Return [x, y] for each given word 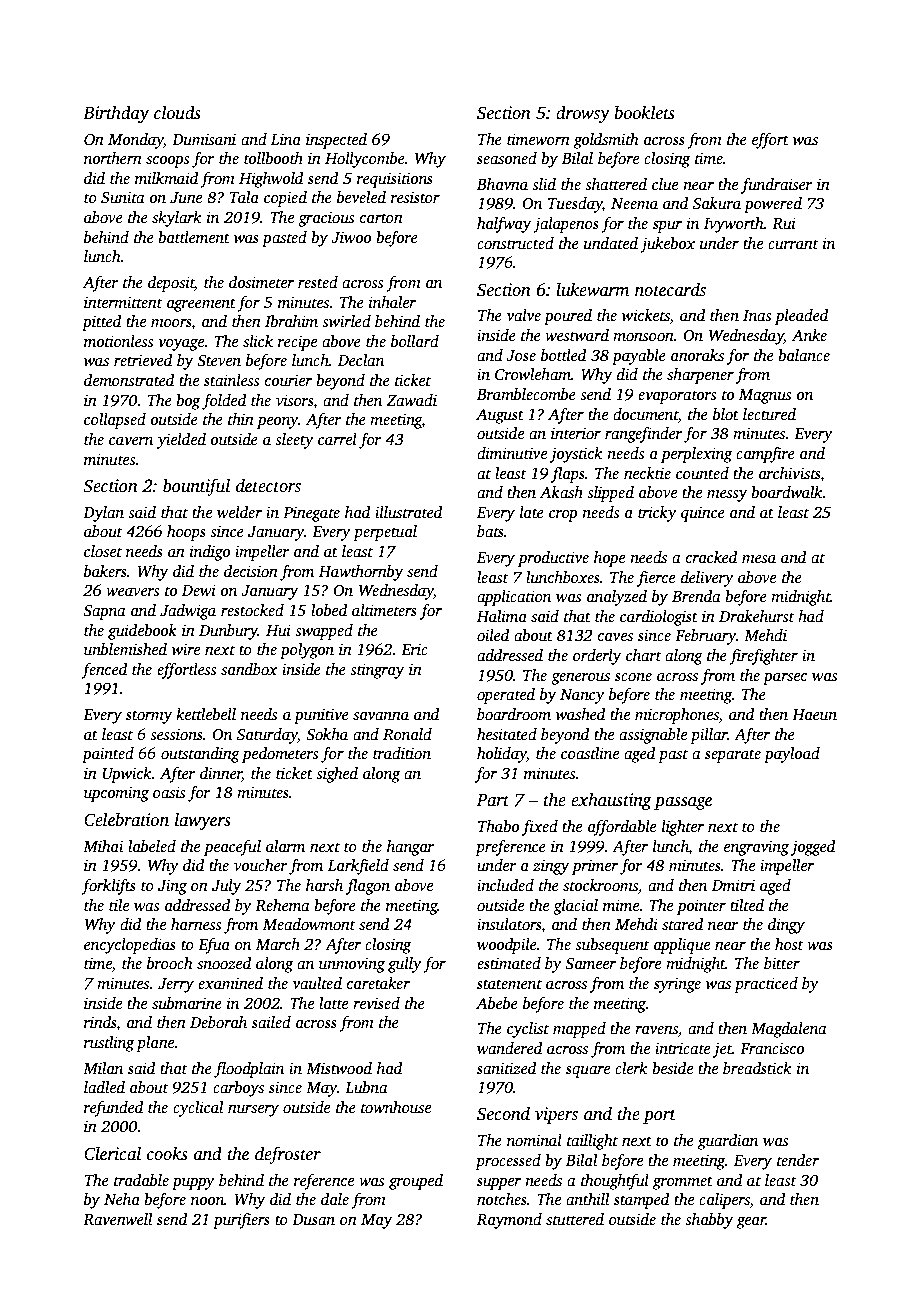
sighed [337, 775]
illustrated [408, 512]
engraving [756, 848]
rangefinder [644, 435]
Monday [136, 141]
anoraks [697, 355]
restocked [252, 610]
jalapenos [566, 225]
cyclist [528, 1030]
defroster [288, 1155]
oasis [169, 792]
